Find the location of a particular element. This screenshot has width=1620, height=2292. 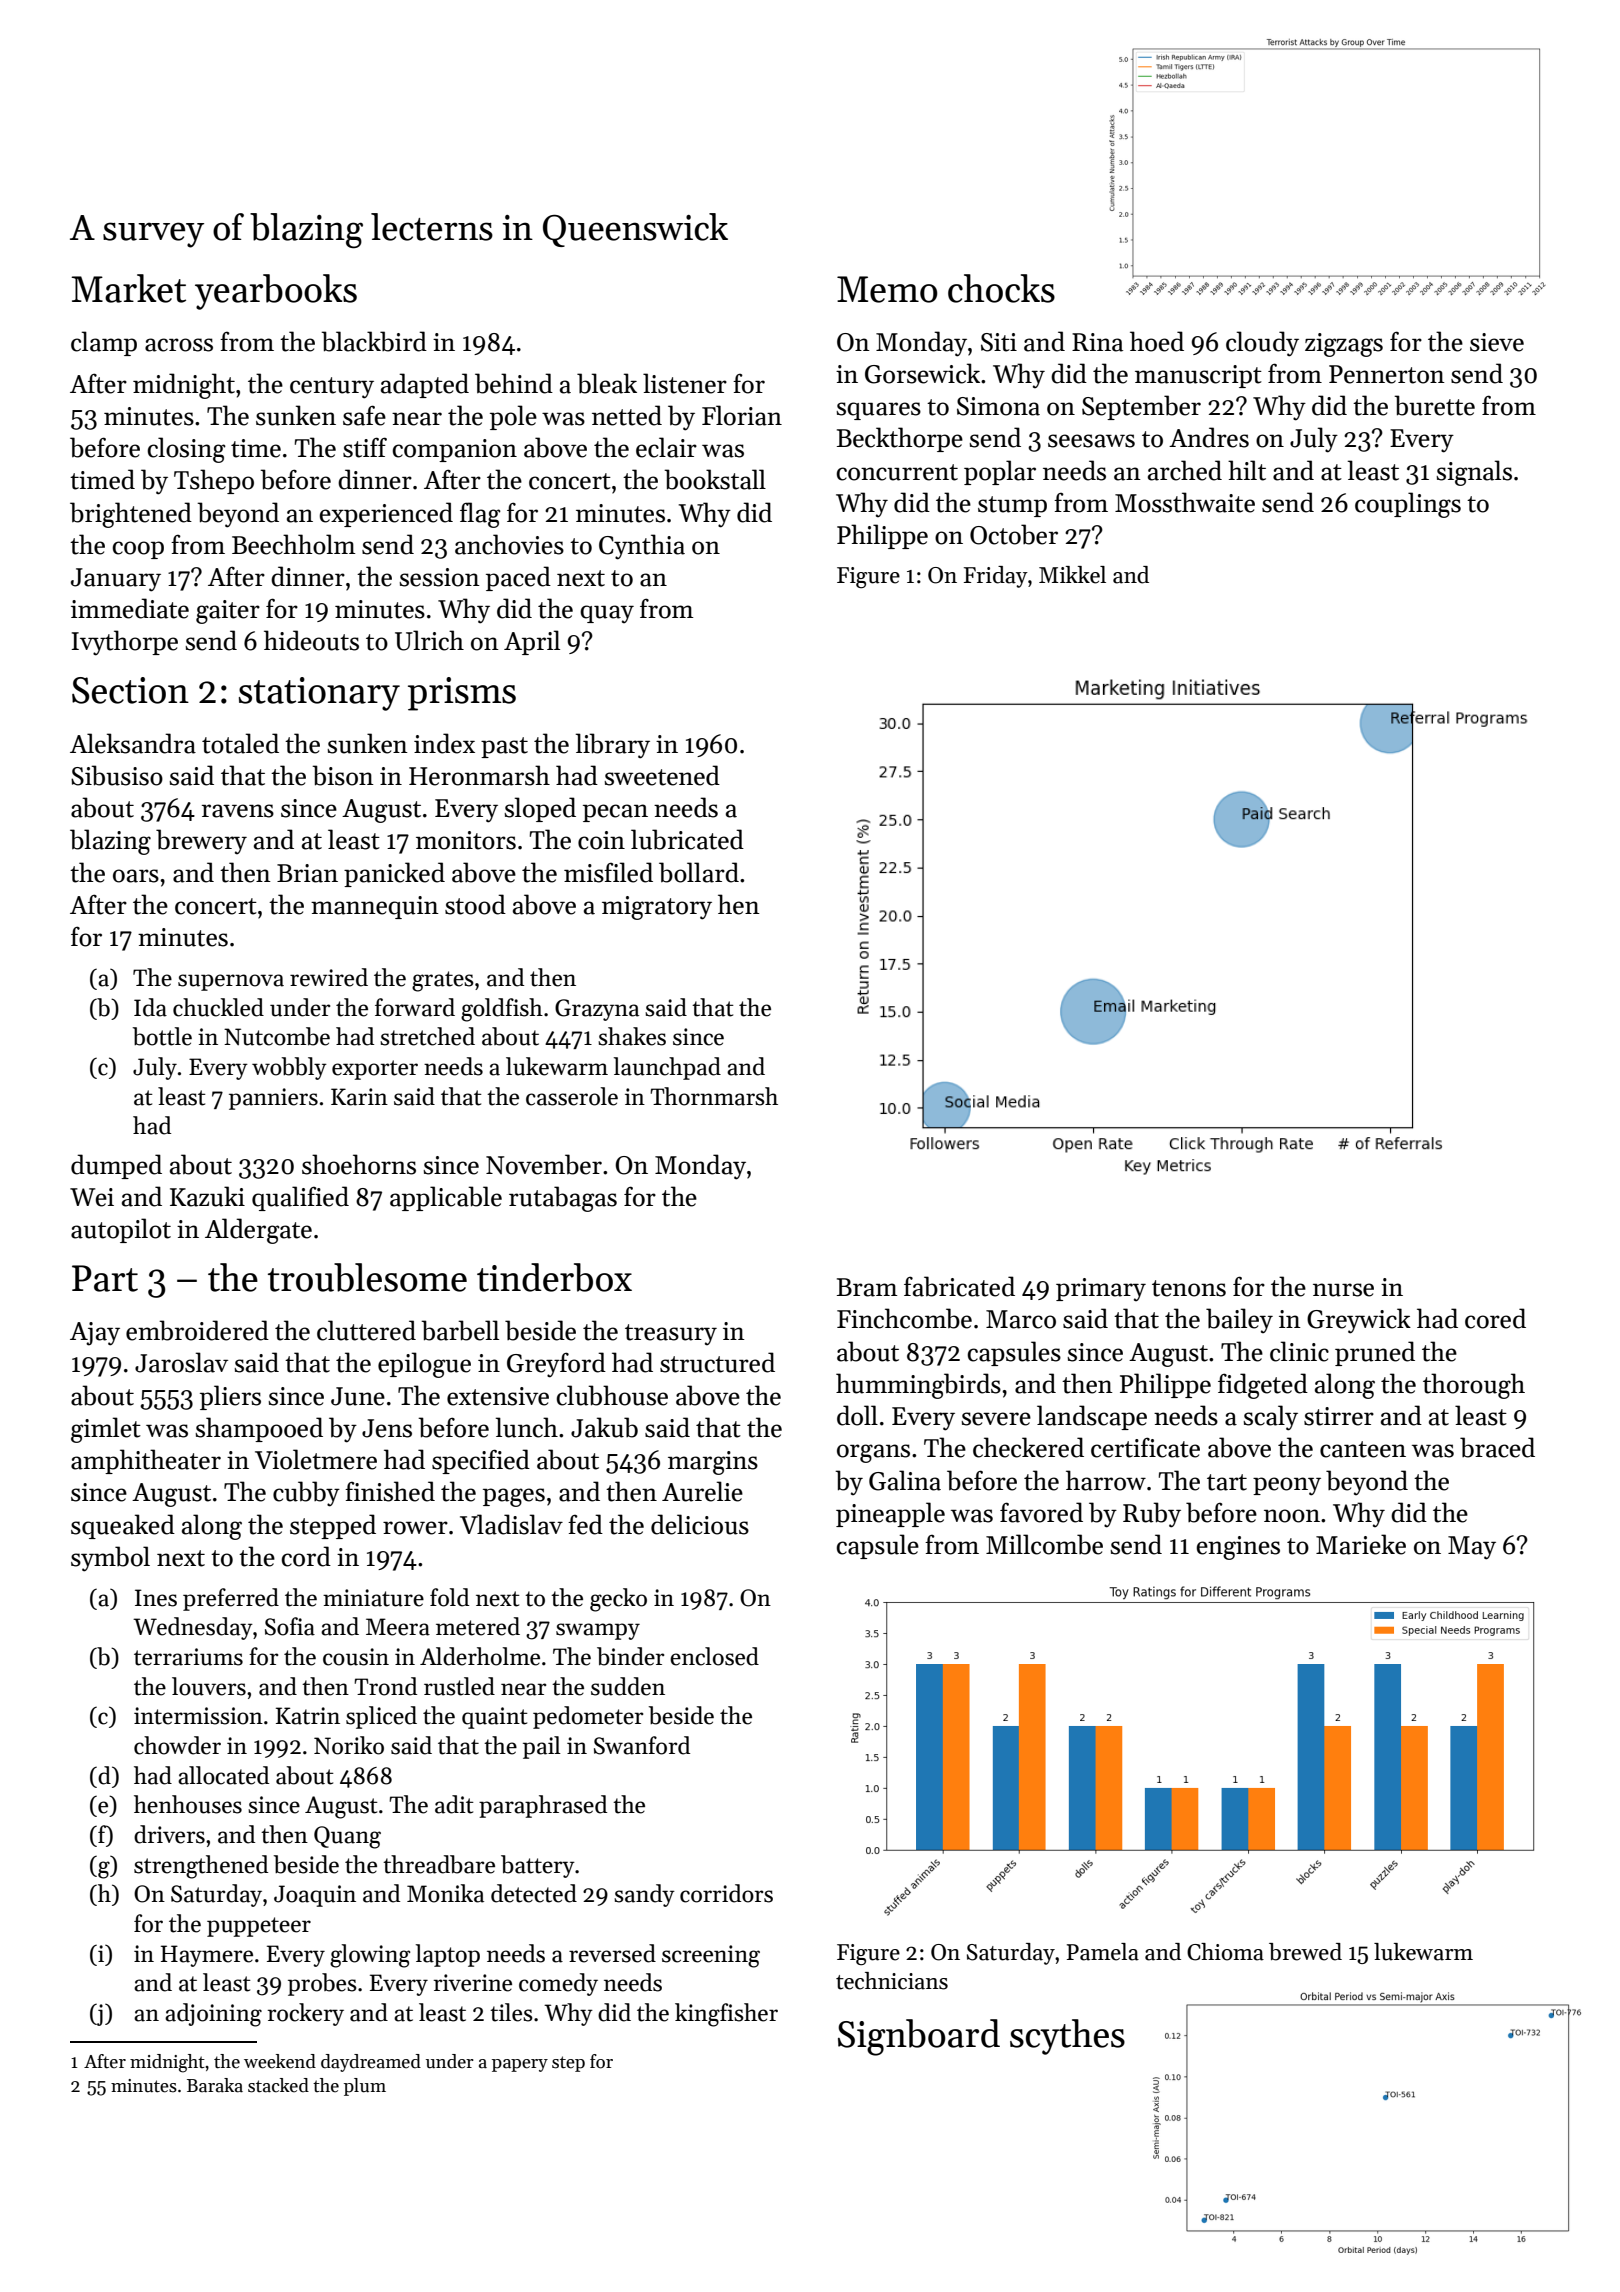

cluttered is located at coordinates (366, 1330).
